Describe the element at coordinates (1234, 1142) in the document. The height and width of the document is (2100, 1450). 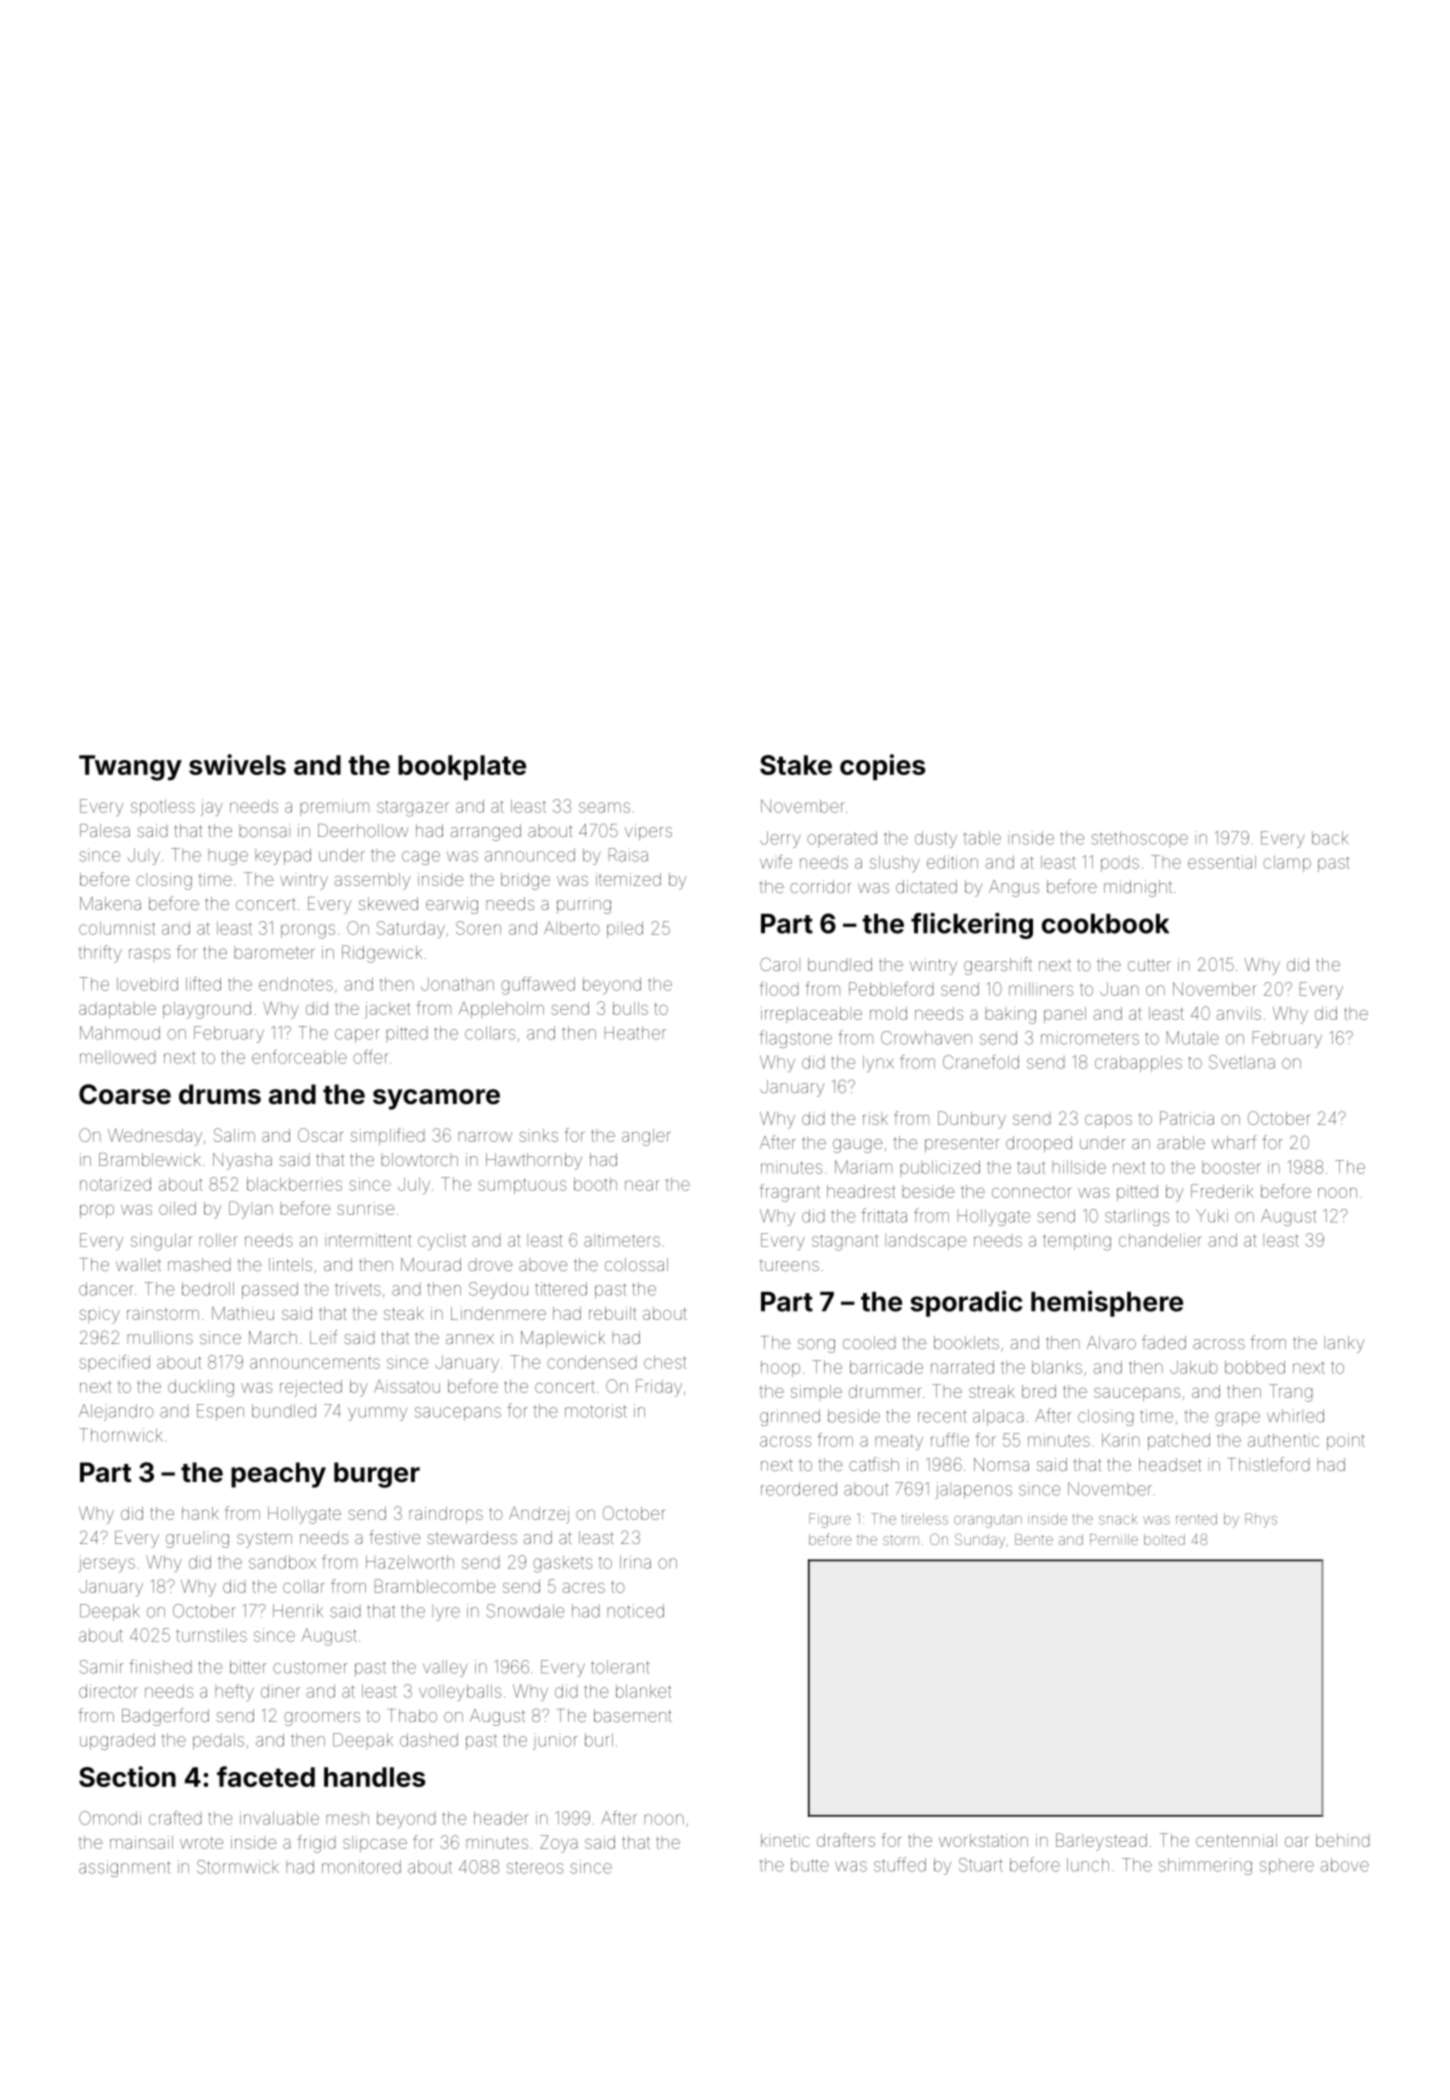
I see `wharf` at that location.
